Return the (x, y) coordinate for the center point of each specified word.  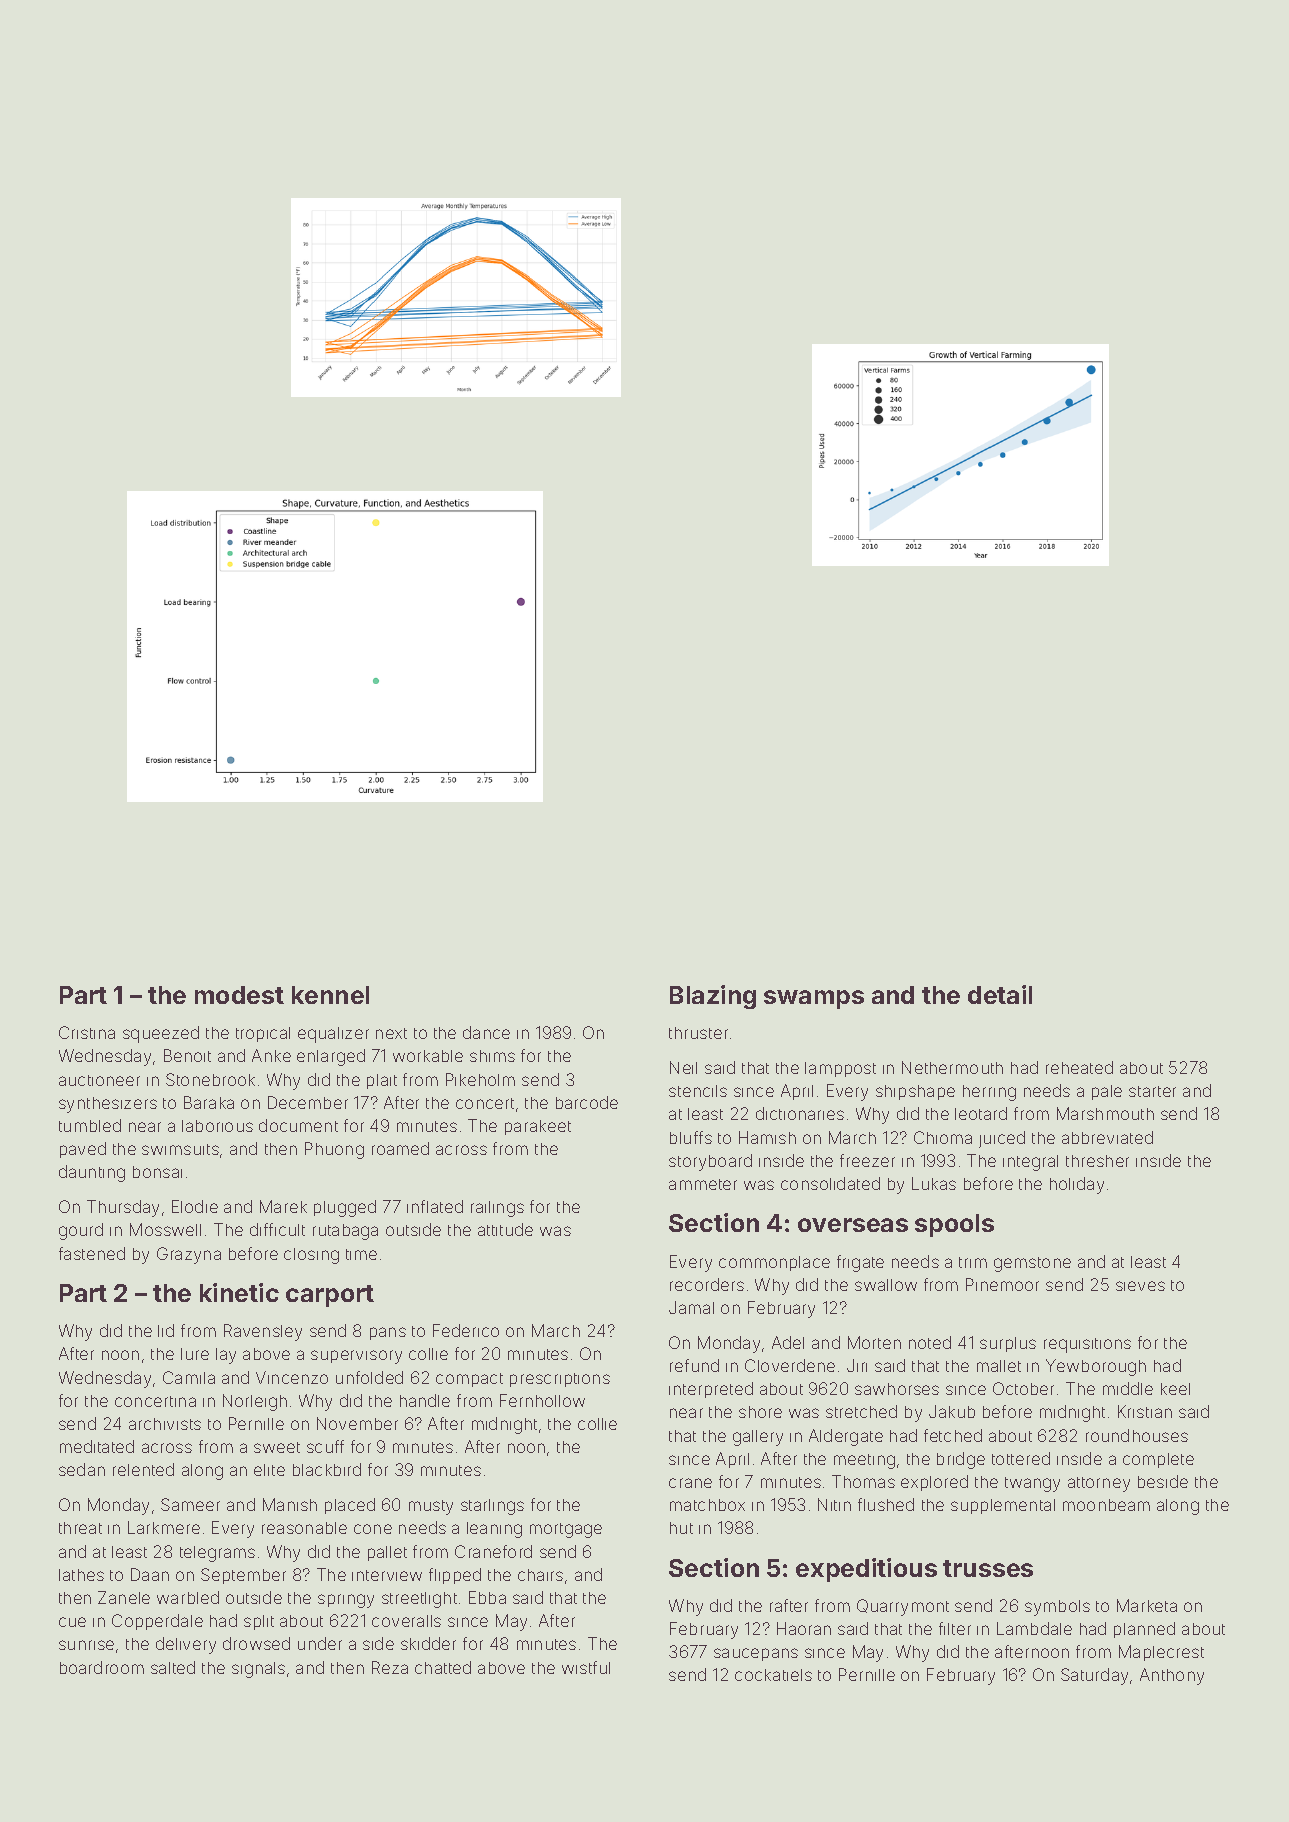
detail (1000, 994)
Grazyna (189, 1255)
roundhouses (1137, 1435)
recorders (707, 1284)
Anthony (1172, 1676)
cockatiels (773, 1675)
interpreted (711, 1390)
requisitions (1087, 1345)
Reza (390, 1667)
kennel (330, 995)
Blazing (713, 997)
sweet (277, 1447)
